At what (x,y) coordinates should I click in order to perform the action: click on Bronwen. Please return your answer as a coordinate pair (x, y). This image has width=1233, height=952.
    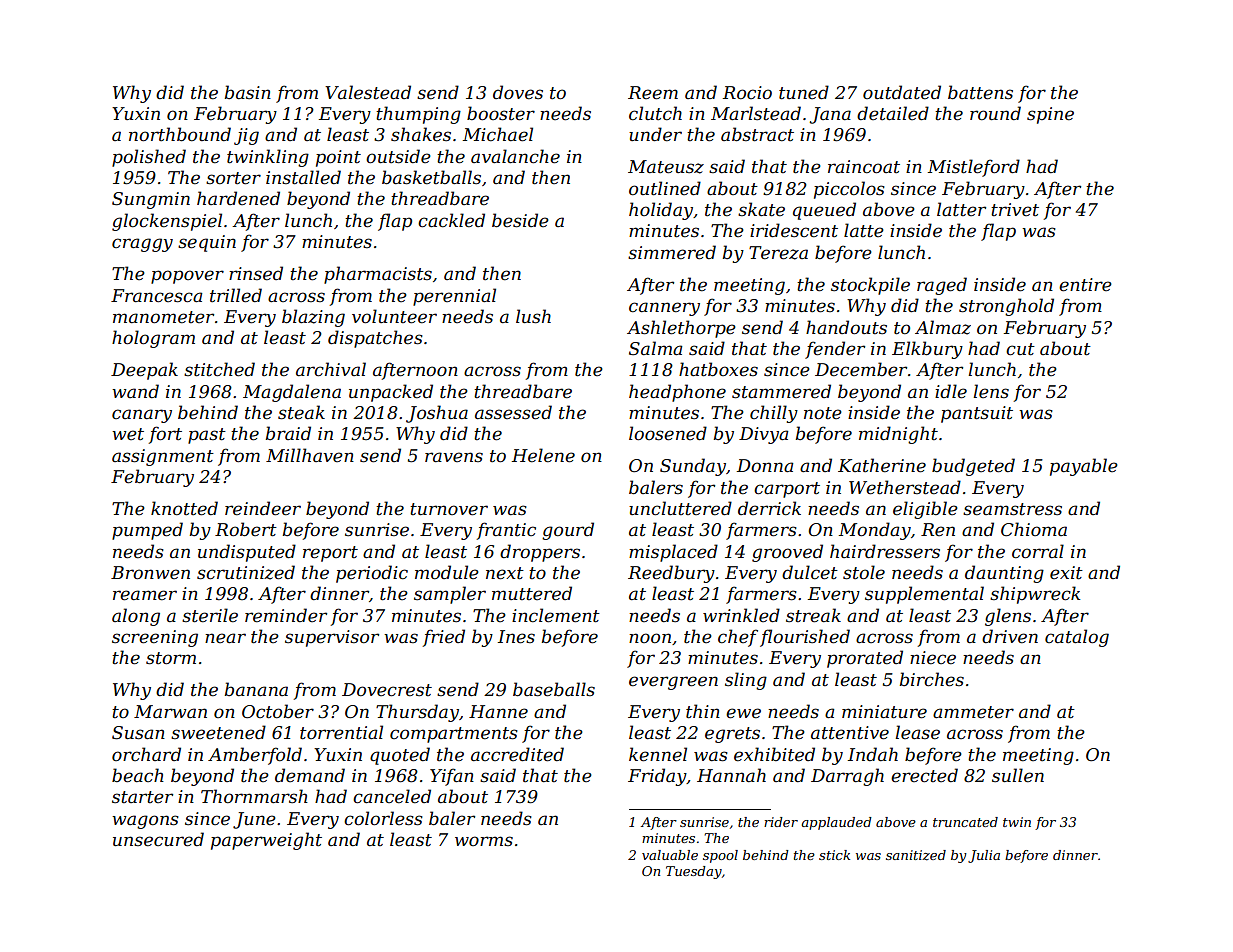
    Looking at the image, I should click on (150, 572).
